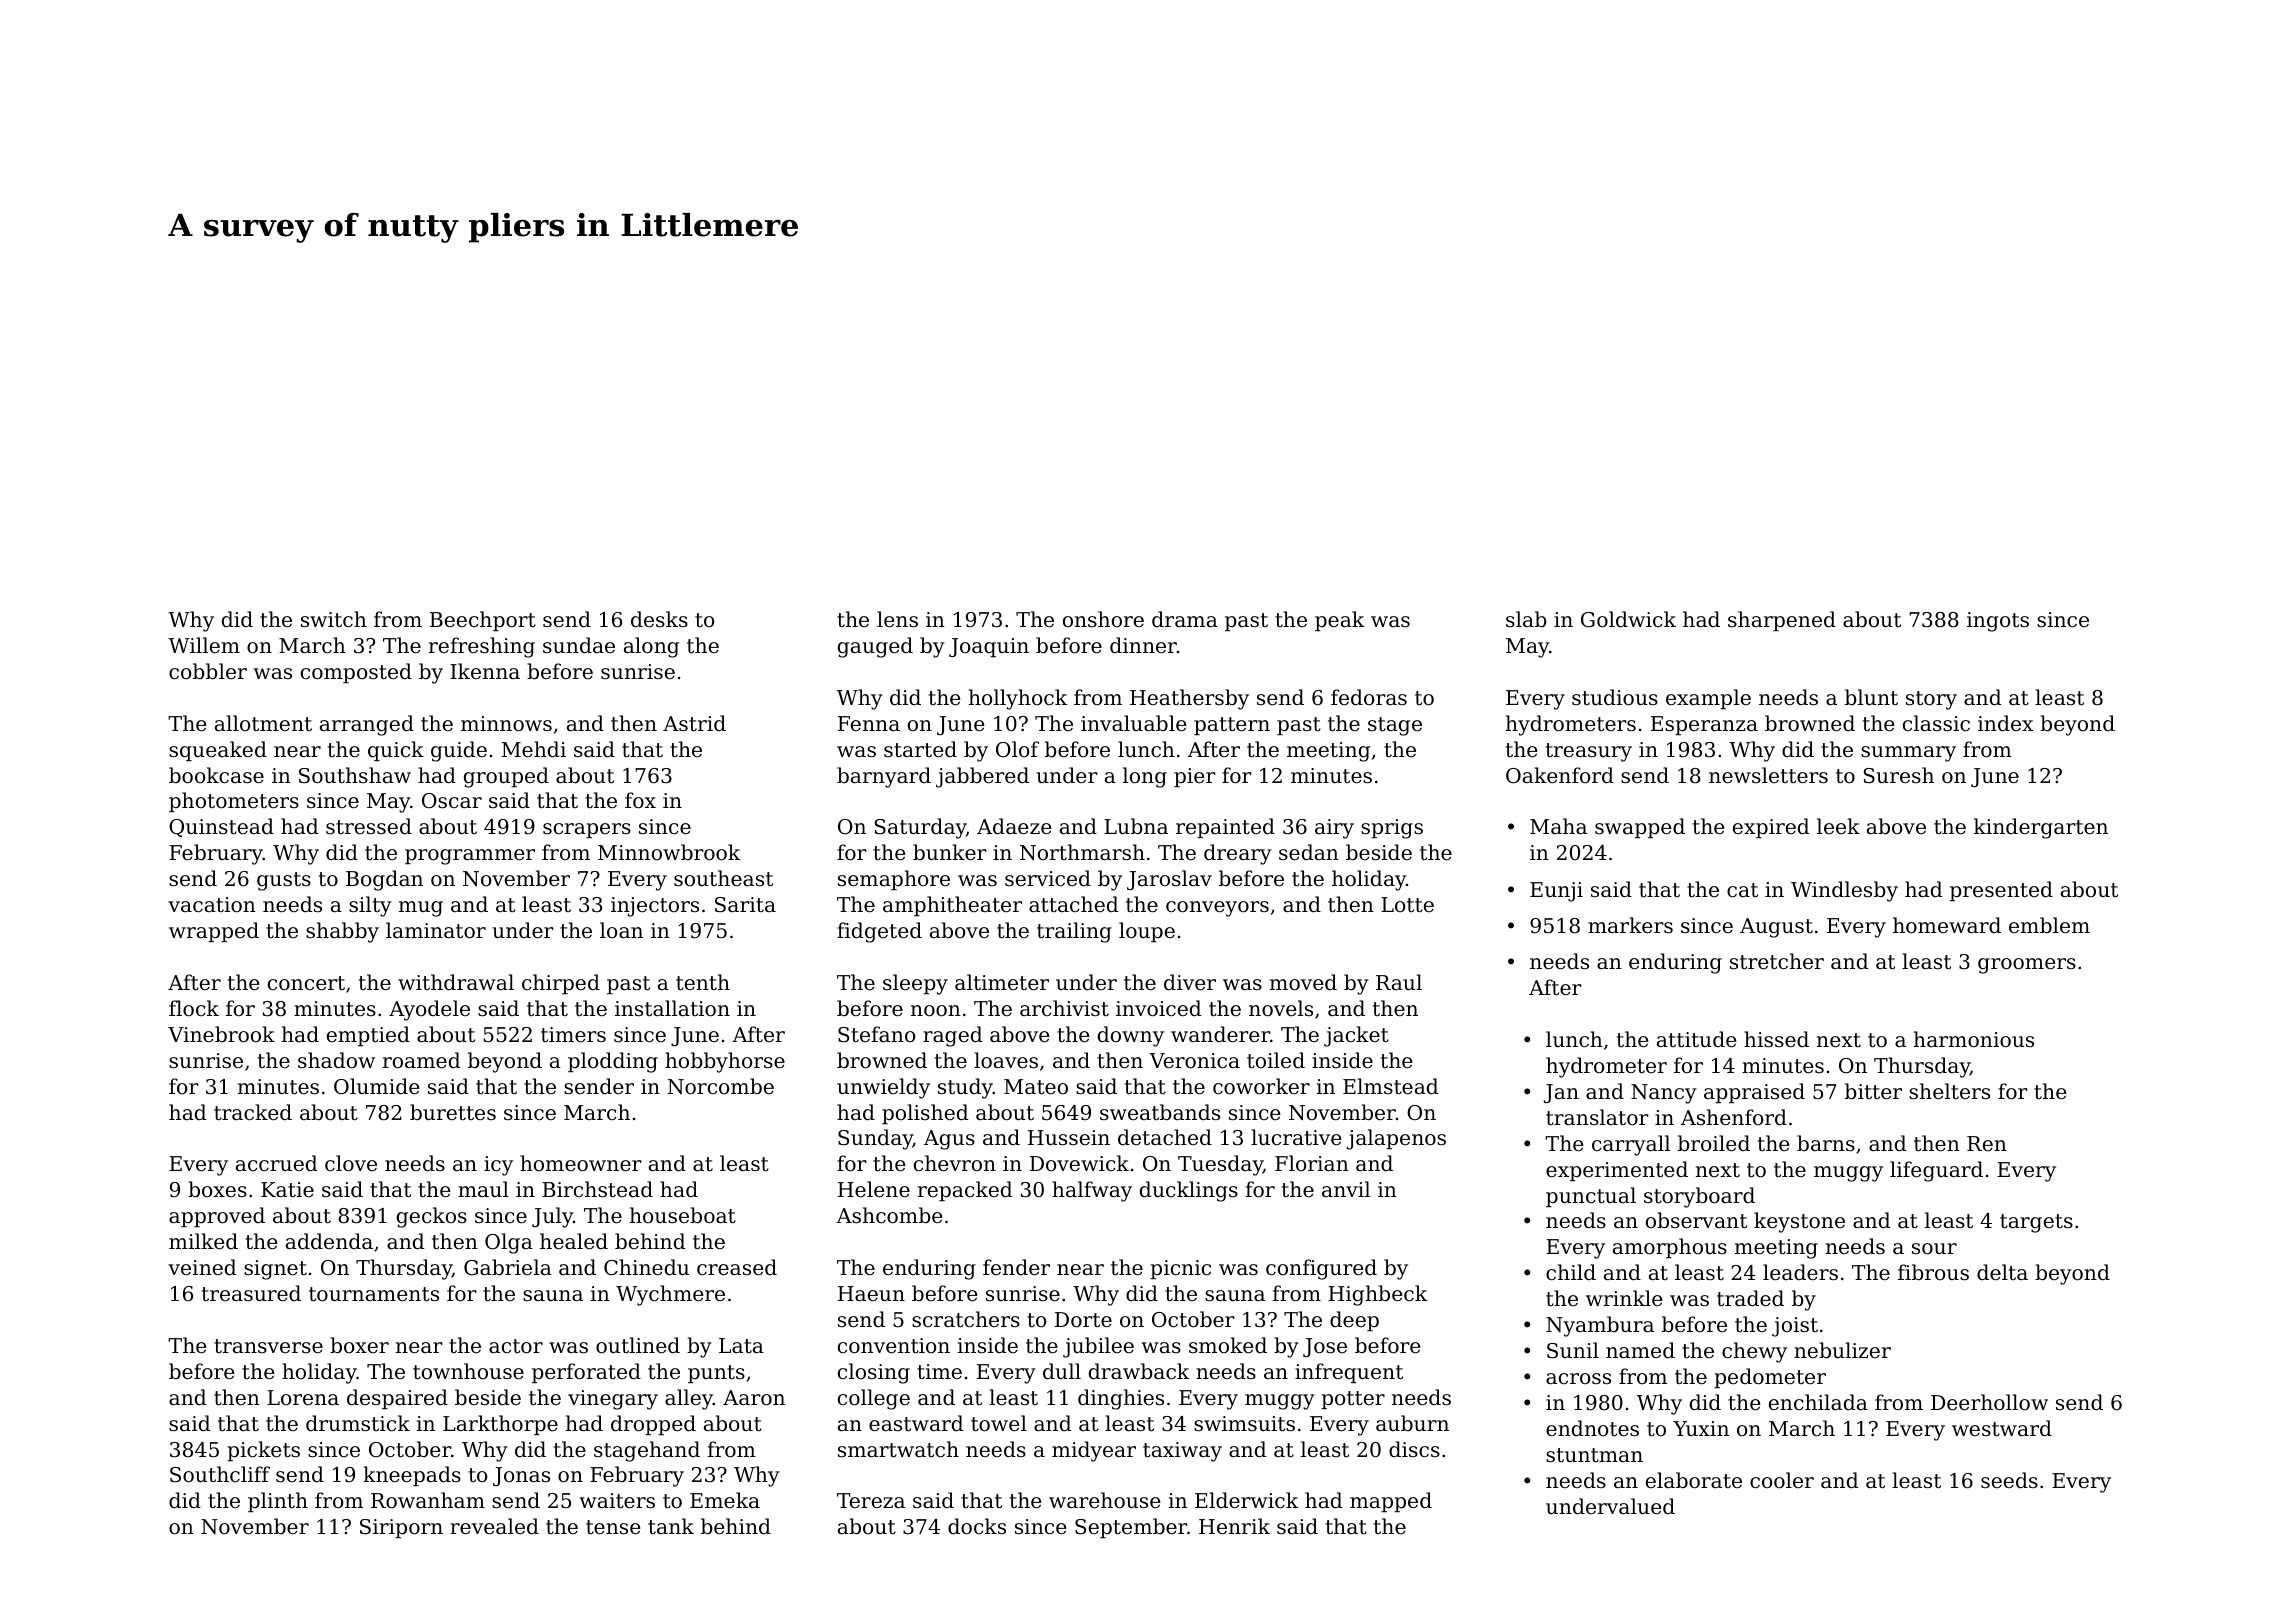 This screenshot has height=1620, width=2292. Describe the element at coordinates (202, 1267) in the screenshot. I see `veined` at that location.
